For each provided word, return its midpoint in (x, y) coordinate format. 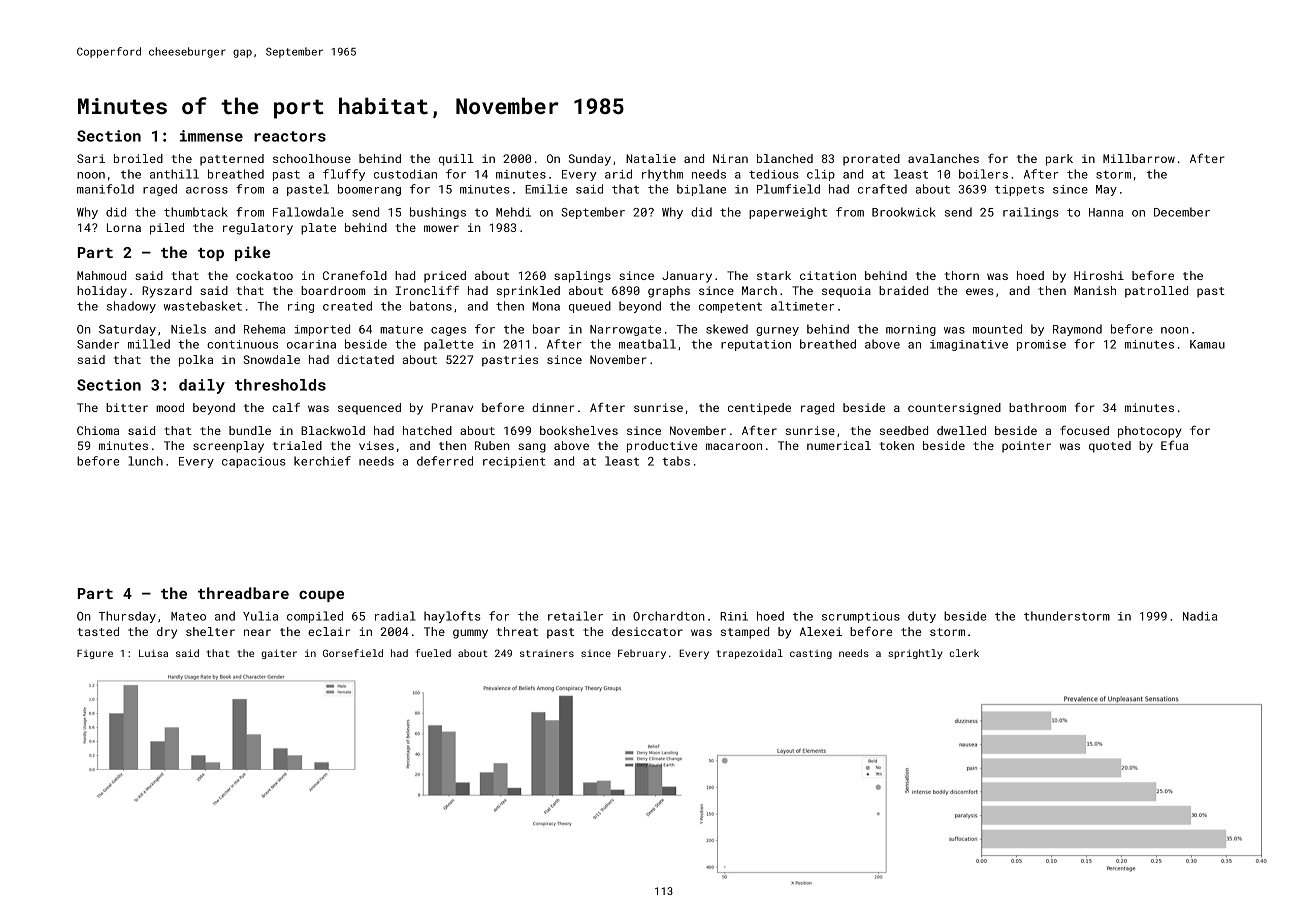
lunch (145, 461)
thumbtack (196, 212)
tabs (676, 461)
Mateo (188, 616)
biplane (701, 190)
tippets (1019, 190)
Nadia (1200, 616)
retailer (575, 616)
